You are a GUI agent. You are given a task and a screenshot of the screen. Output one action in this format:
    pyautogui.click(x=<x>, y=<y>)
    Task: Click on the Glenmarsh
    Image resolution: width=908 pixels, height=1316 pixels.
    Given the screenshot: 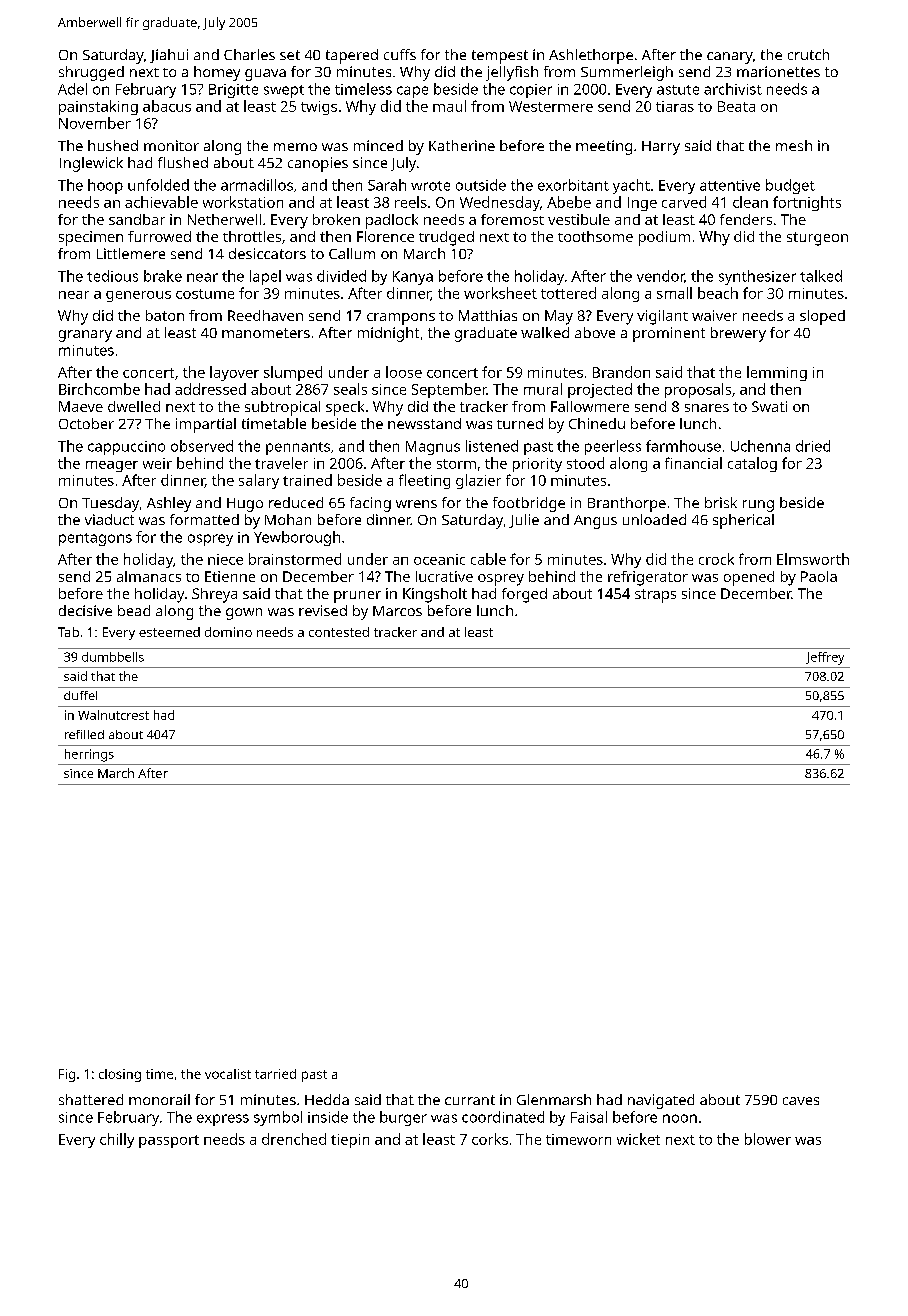 What is the action you would take?
    pyautogui.click(x=554, y=1099)
